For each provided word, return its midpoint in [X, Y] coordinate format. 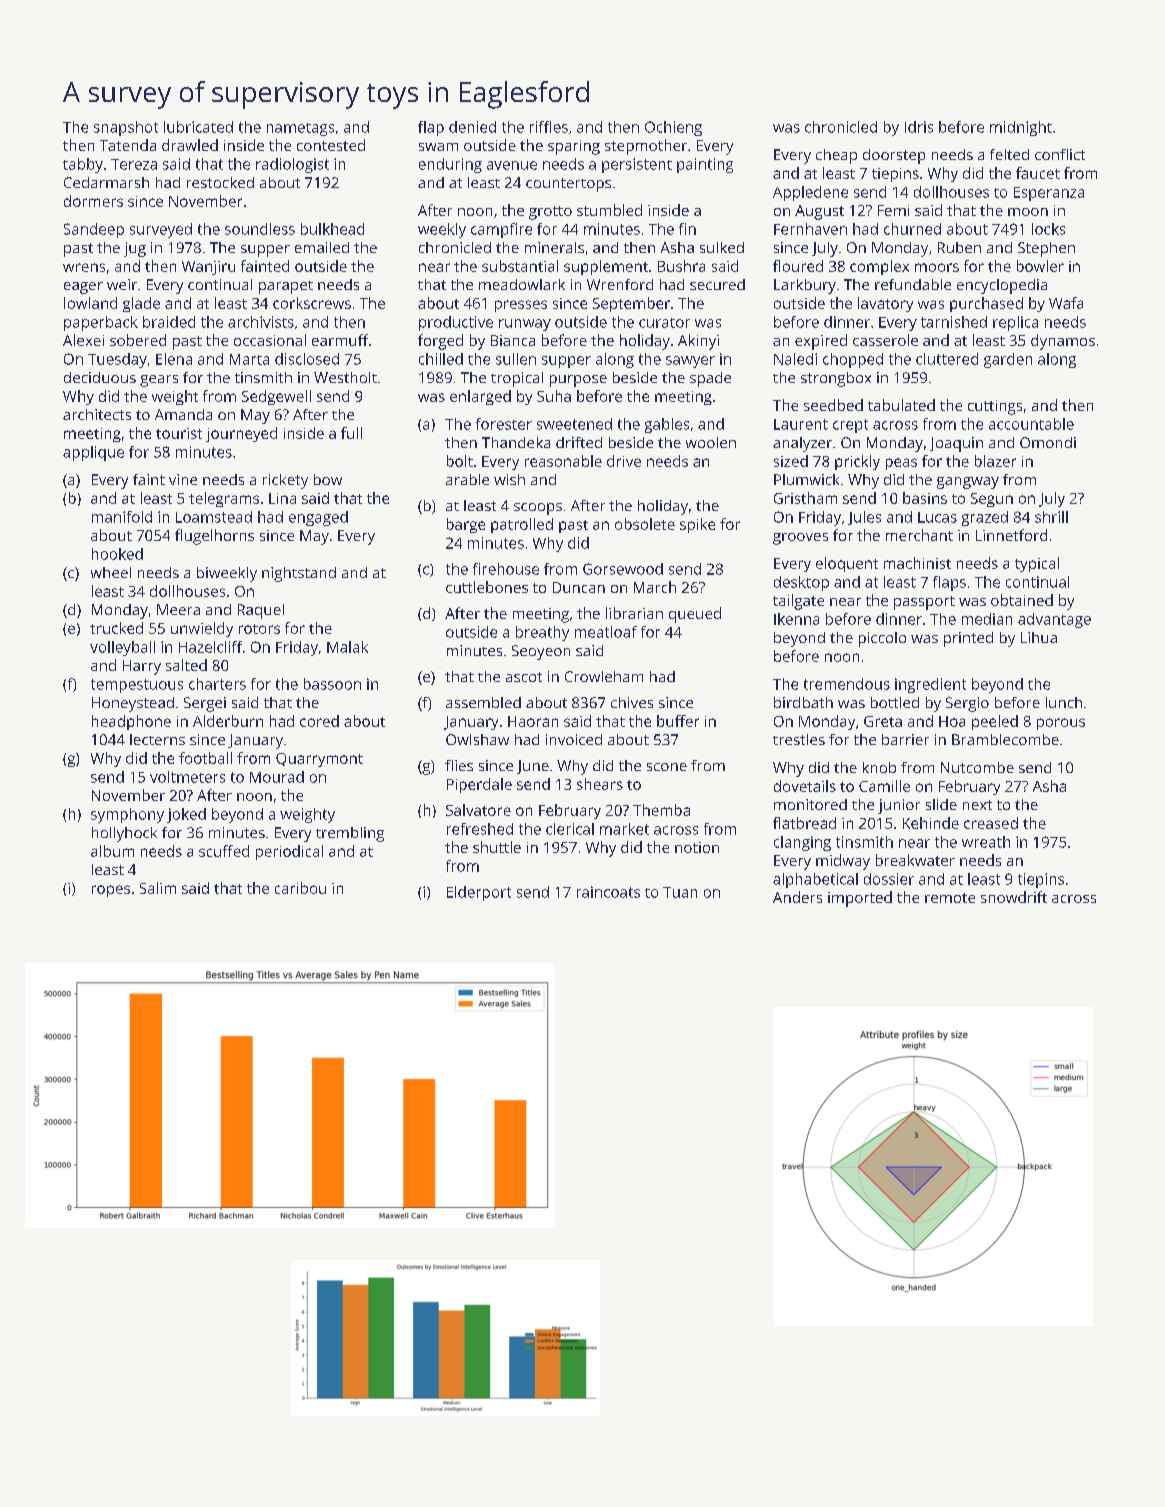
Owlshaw [477, 739]
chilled [441, 359]
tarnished [954, 322]
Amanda [183, 414]
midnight [1021, 128]
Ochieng [673, 128]
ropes [111, 891]
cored [319, 721]
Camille [884, 786]
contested [331, 145]
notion [697, 847]
